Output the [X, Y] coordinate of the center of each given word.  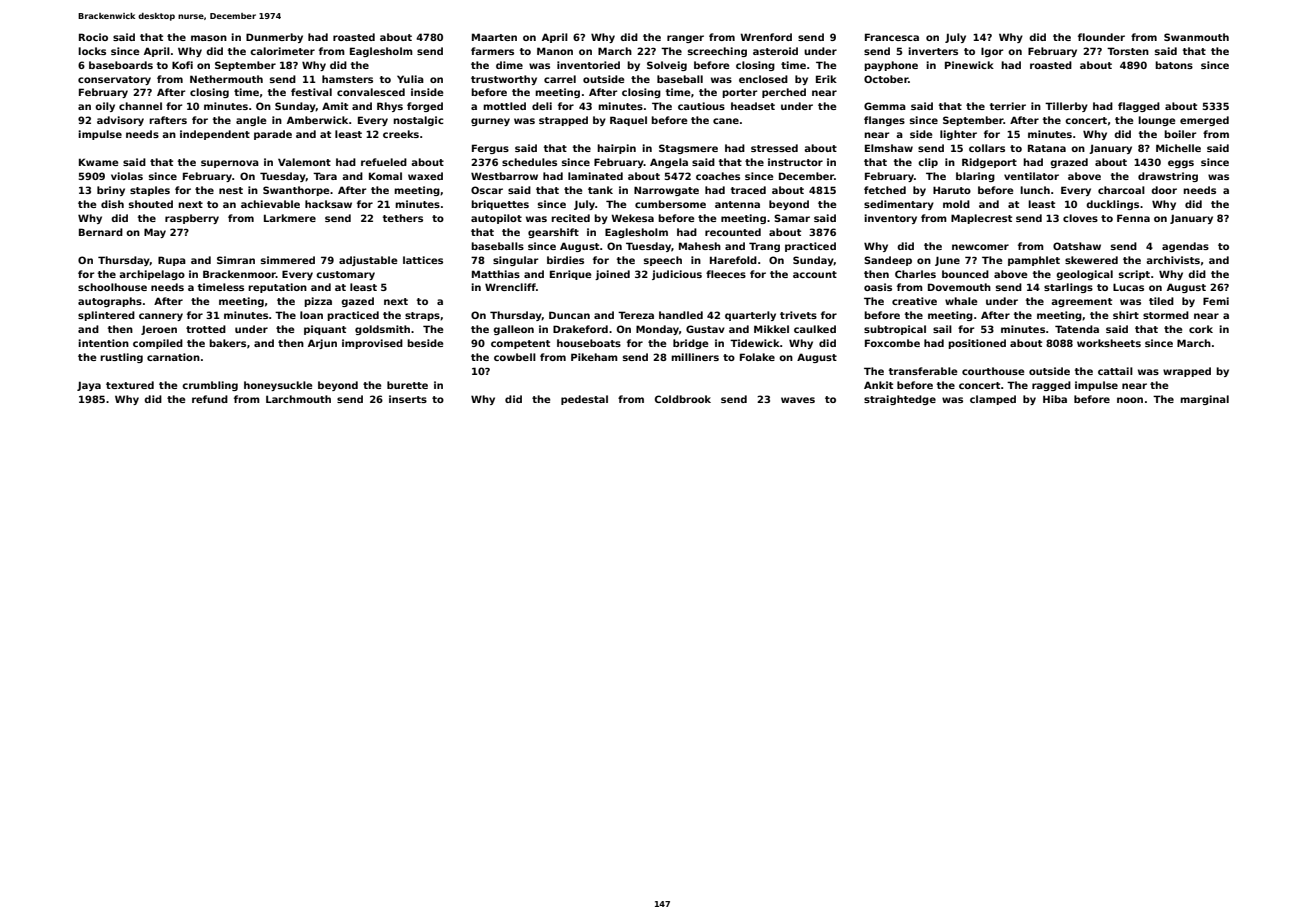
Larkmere [290, 218]
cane [726, 121]
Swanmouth [1196, 37]
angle [251, 121]
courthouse [993, 371]
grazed [1069, 163]
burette [407, 385]
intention [103, 343]
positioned [977, 344]
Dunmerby [274, 38]
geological [1084, 275]
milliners [695, 357]
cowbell [515, 357]
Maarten [494, 37]
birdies [565, 260]
